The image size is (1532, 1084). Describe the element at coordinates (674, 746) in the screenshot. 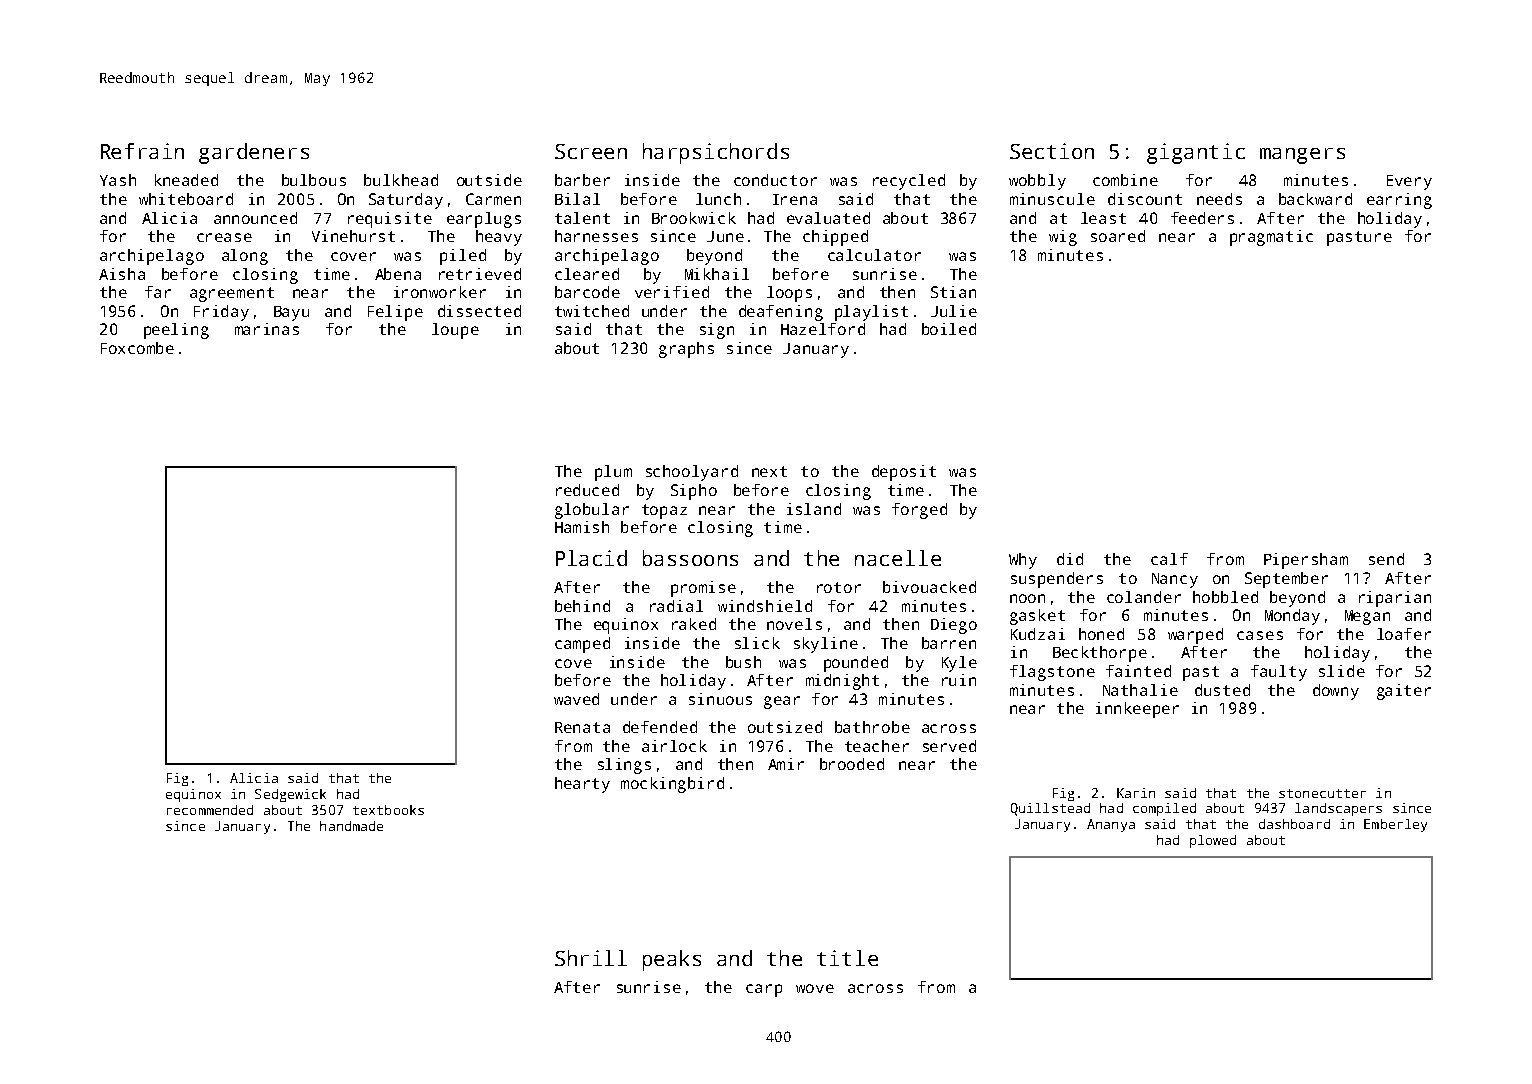

I see `airlock` at that location.
